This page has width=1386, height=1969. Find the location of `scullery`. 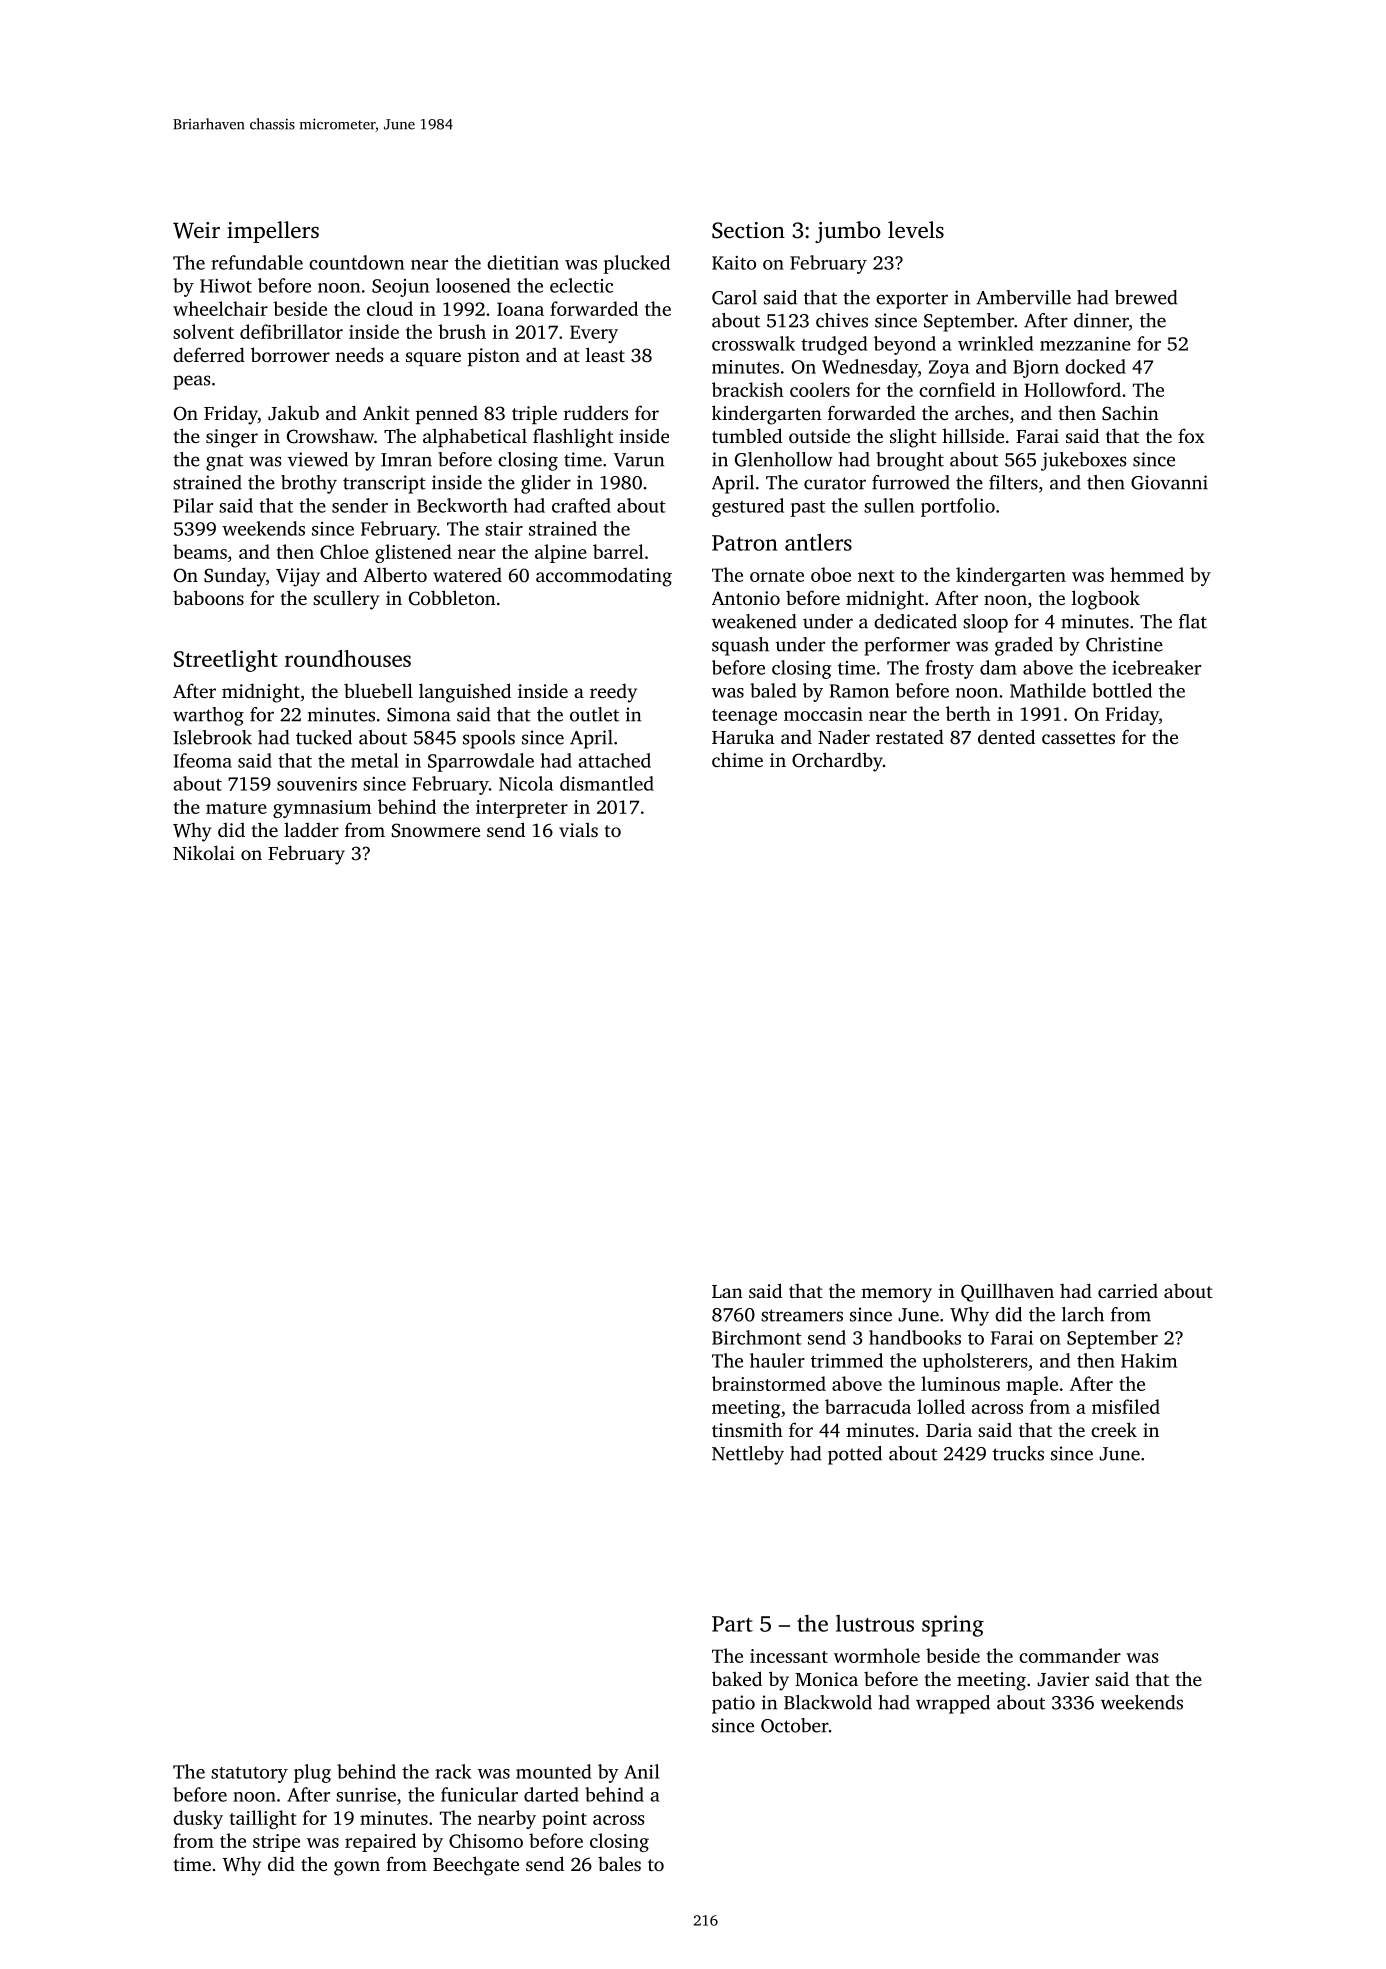

scullery is located at coordinates (346, 600).
